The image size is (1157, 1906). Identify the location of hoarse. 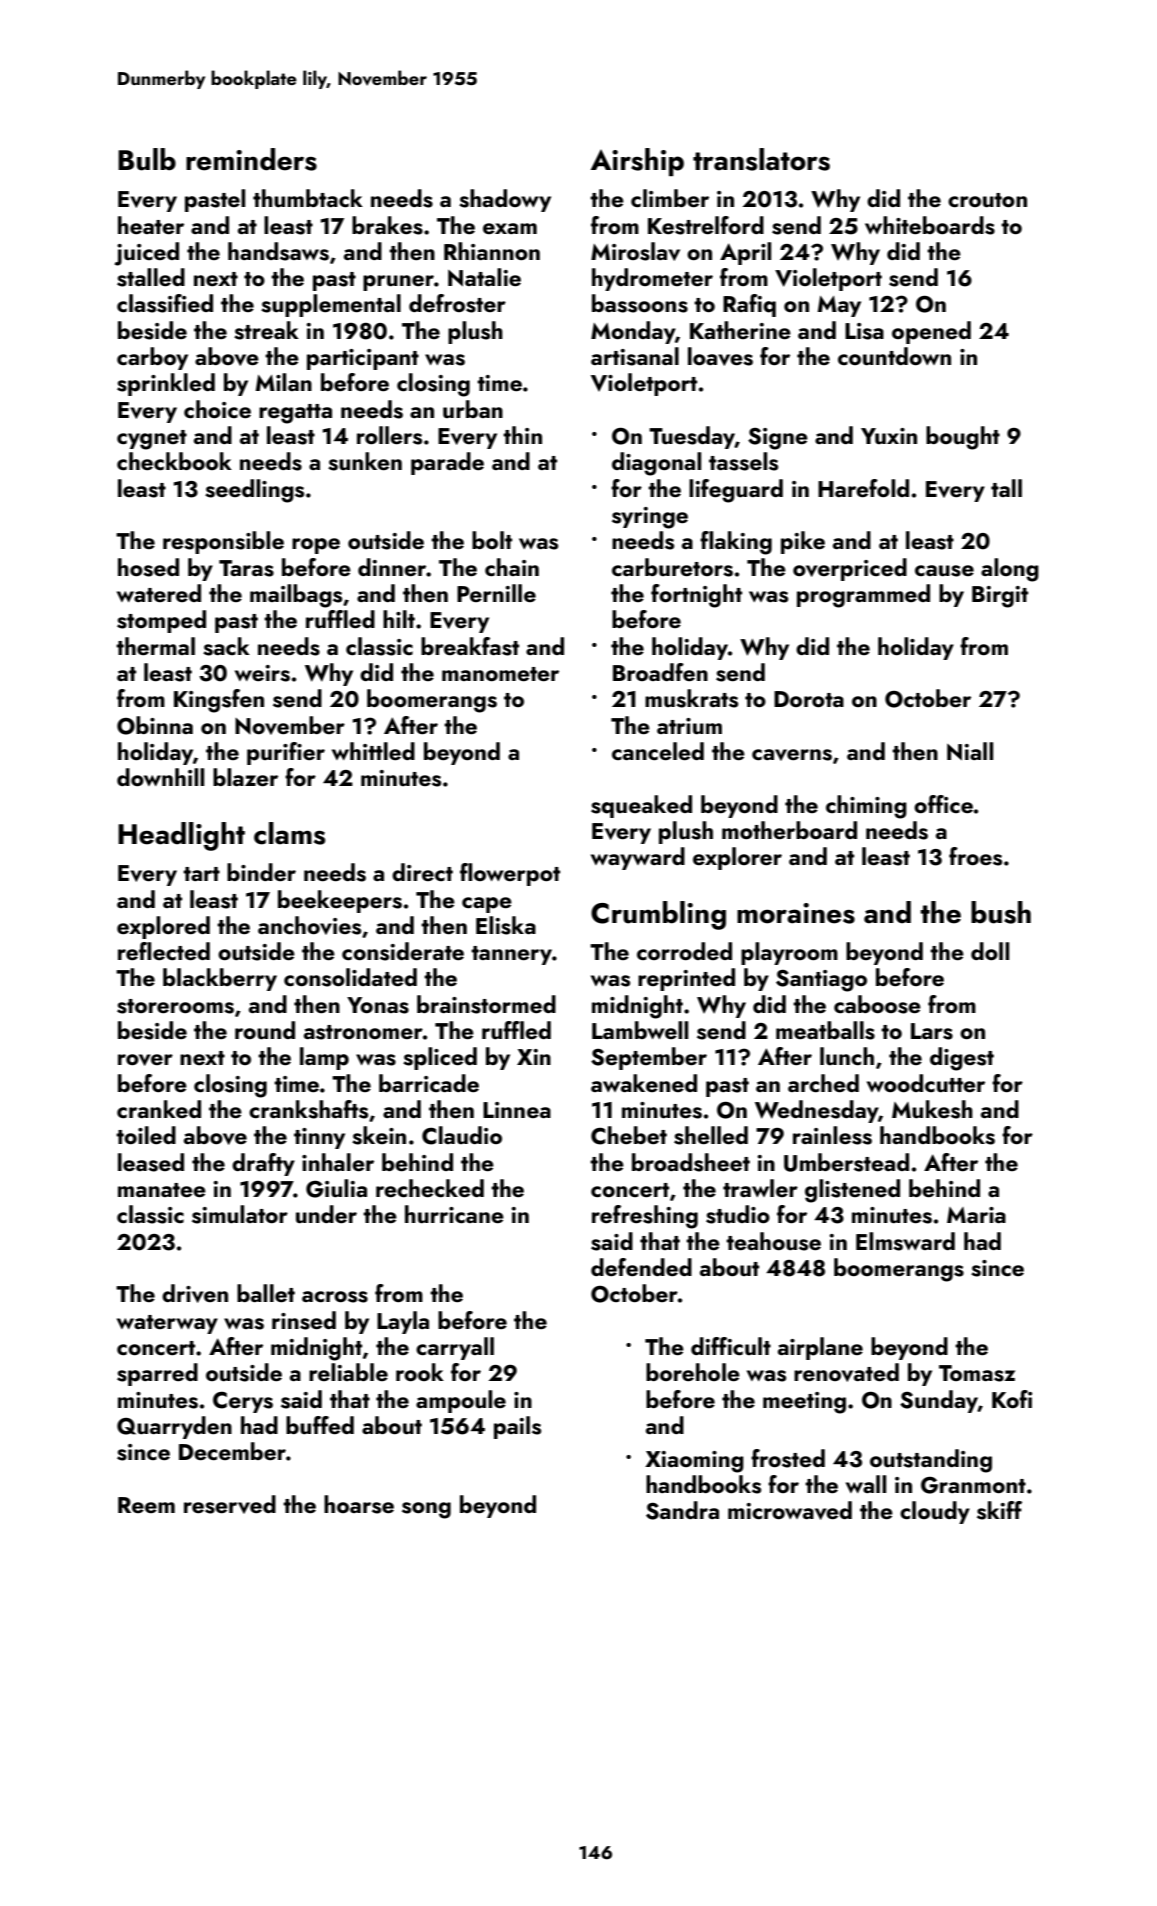
(359, 1504).
